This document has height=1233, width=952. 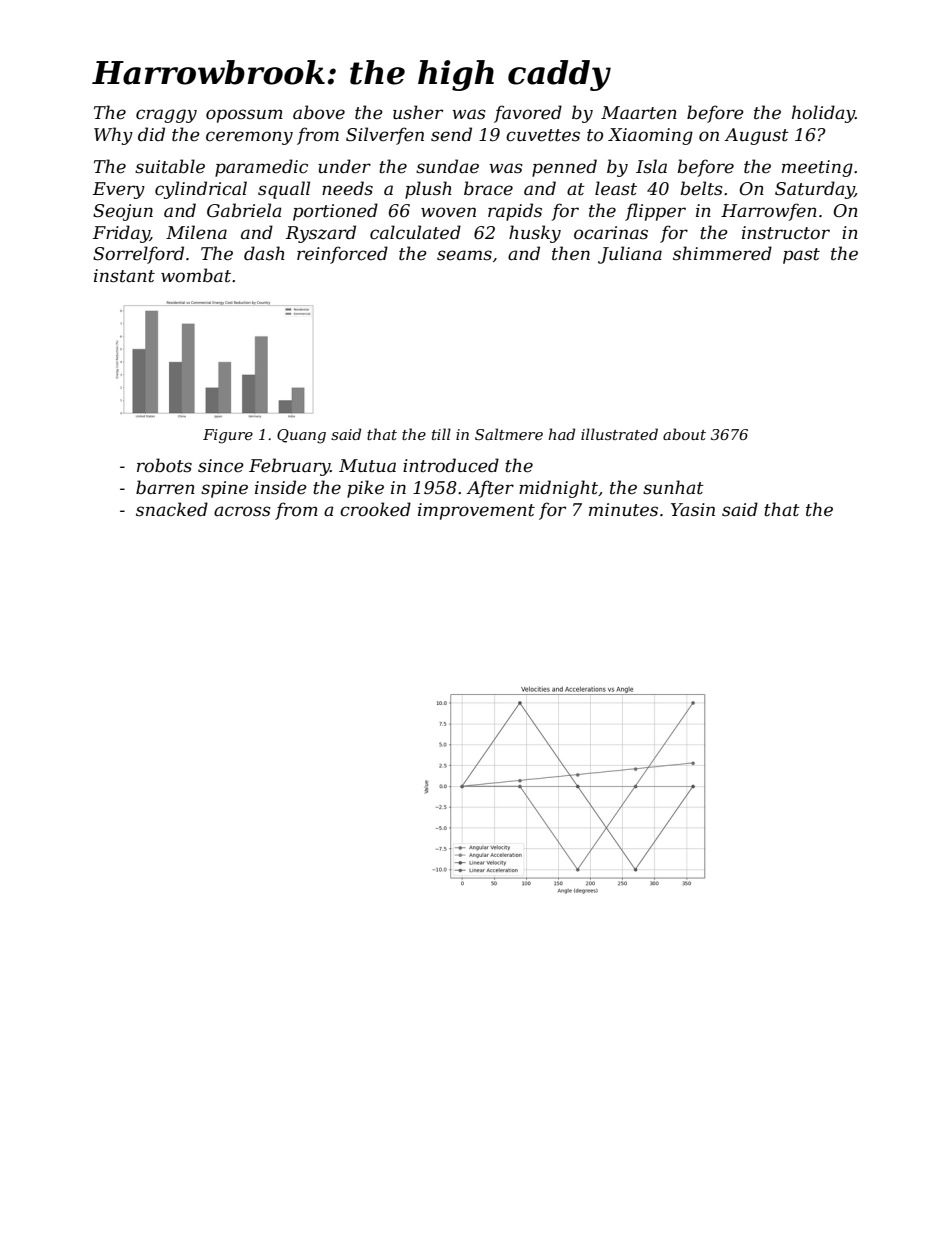 I want to click on about, so click(x=684, y=434).
